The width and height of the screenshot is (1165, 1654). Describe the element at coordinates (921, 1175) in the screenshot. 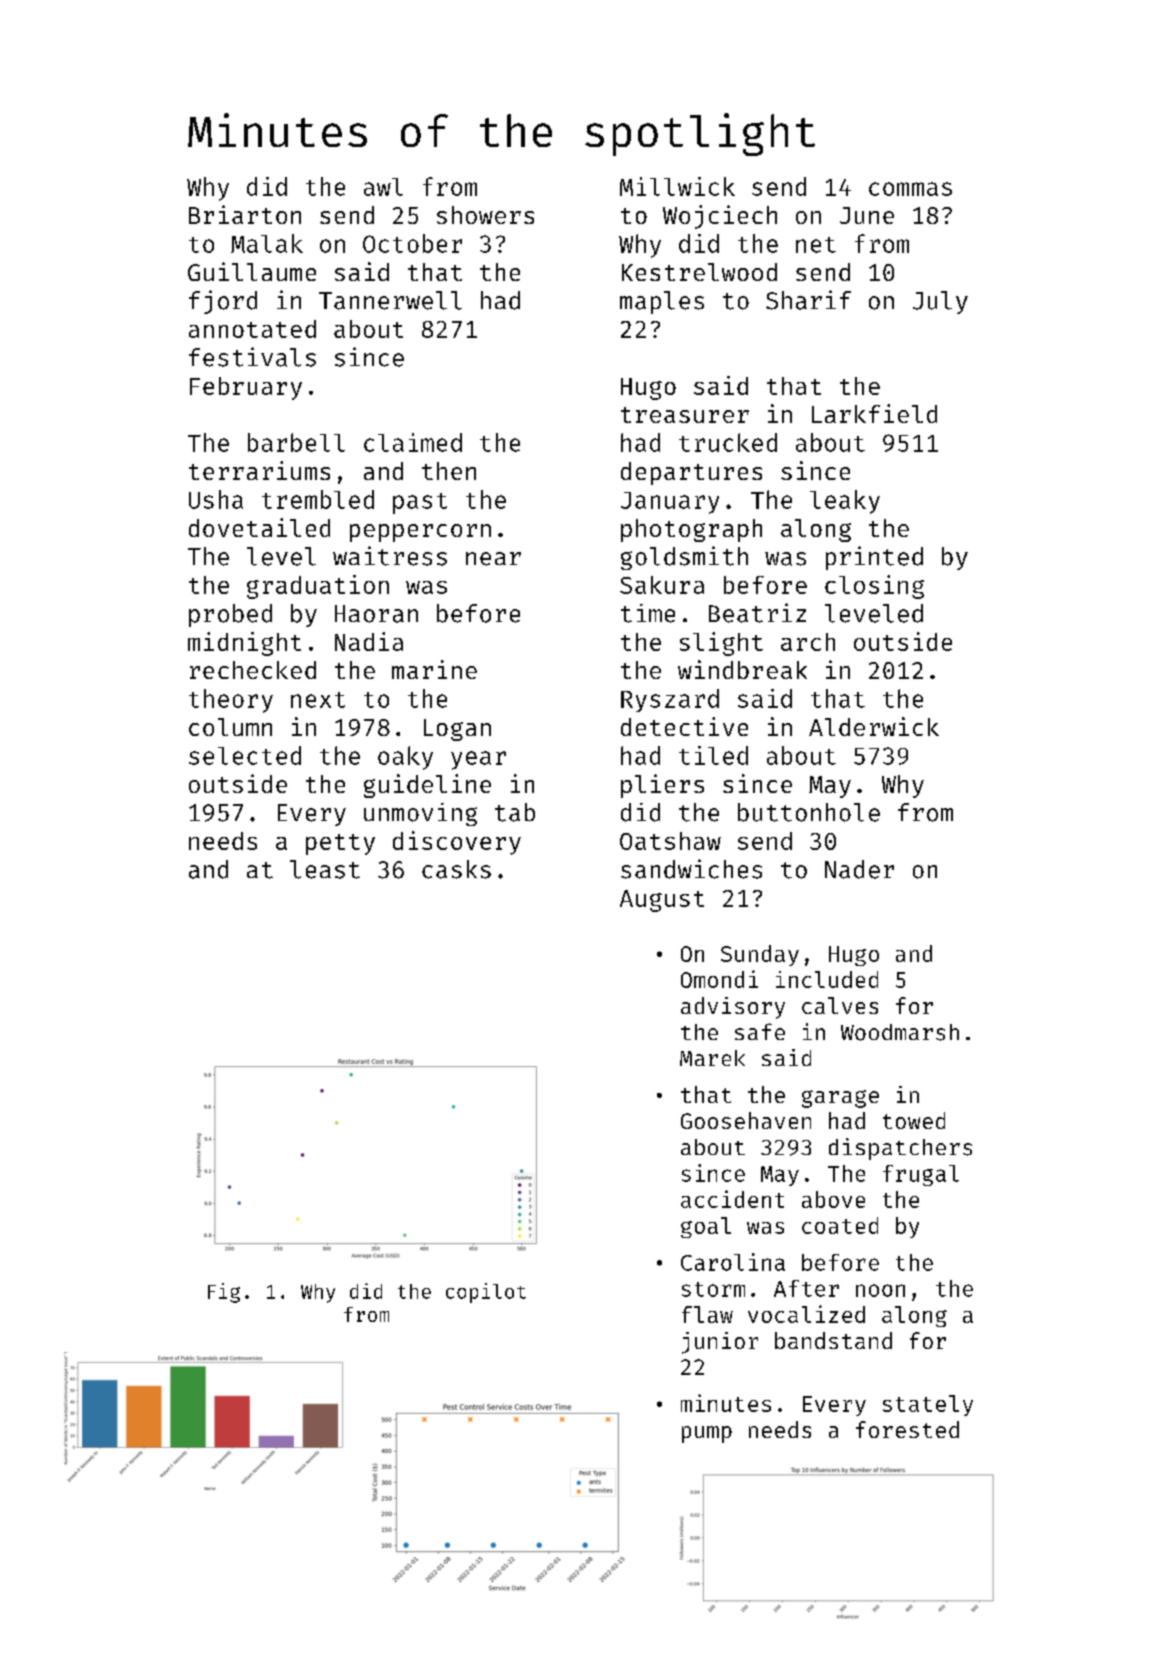

I see `frugal` at that location.
